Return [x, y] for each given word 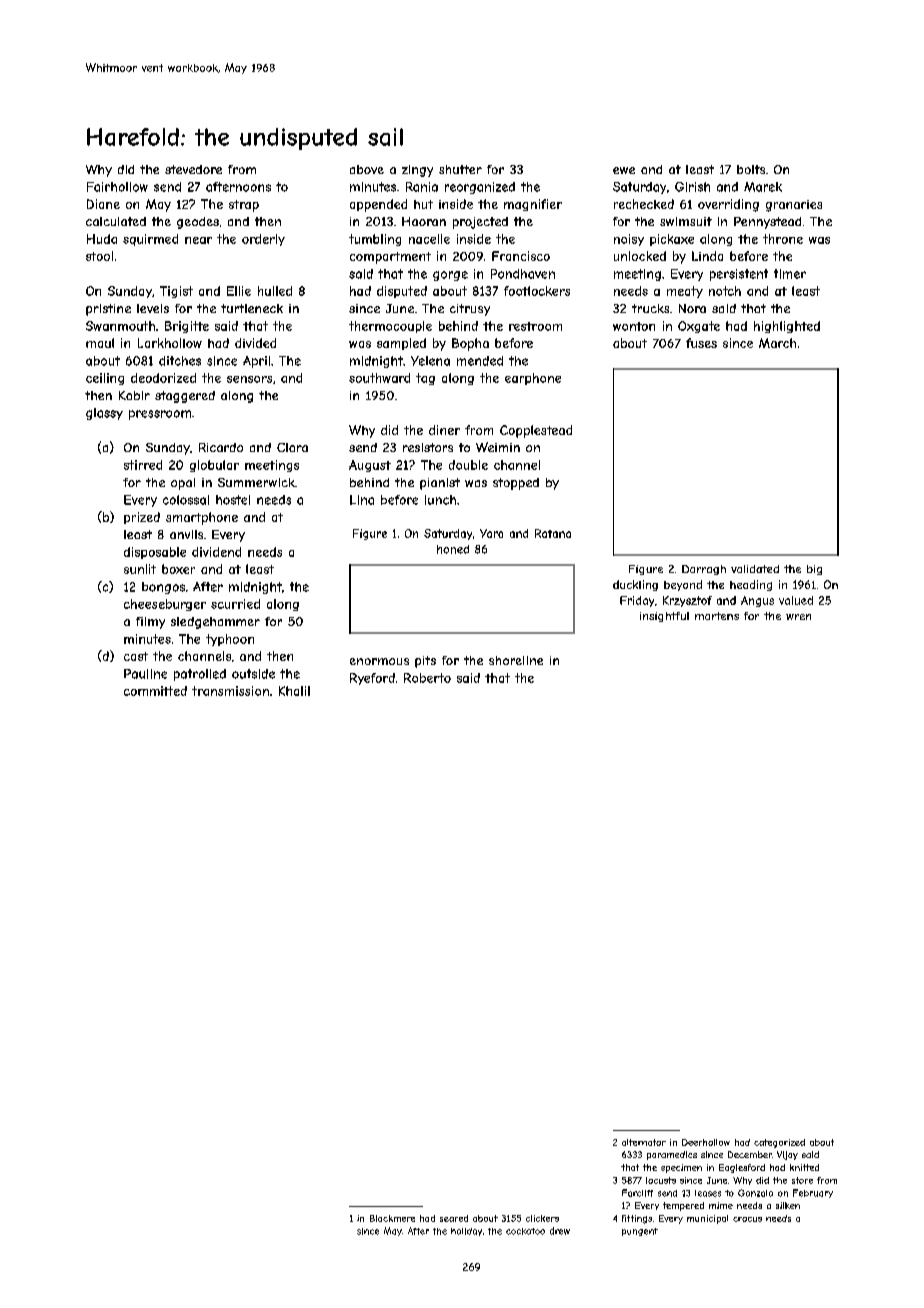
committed [155, 691]
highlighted [787, 327]
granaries [794, 206]
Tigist [176, 292]
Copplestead [536, 431]
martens [717, 616]
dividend [216, 552]
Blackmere [392, 1218]
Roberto [427, 678]
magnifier [533, 205]
